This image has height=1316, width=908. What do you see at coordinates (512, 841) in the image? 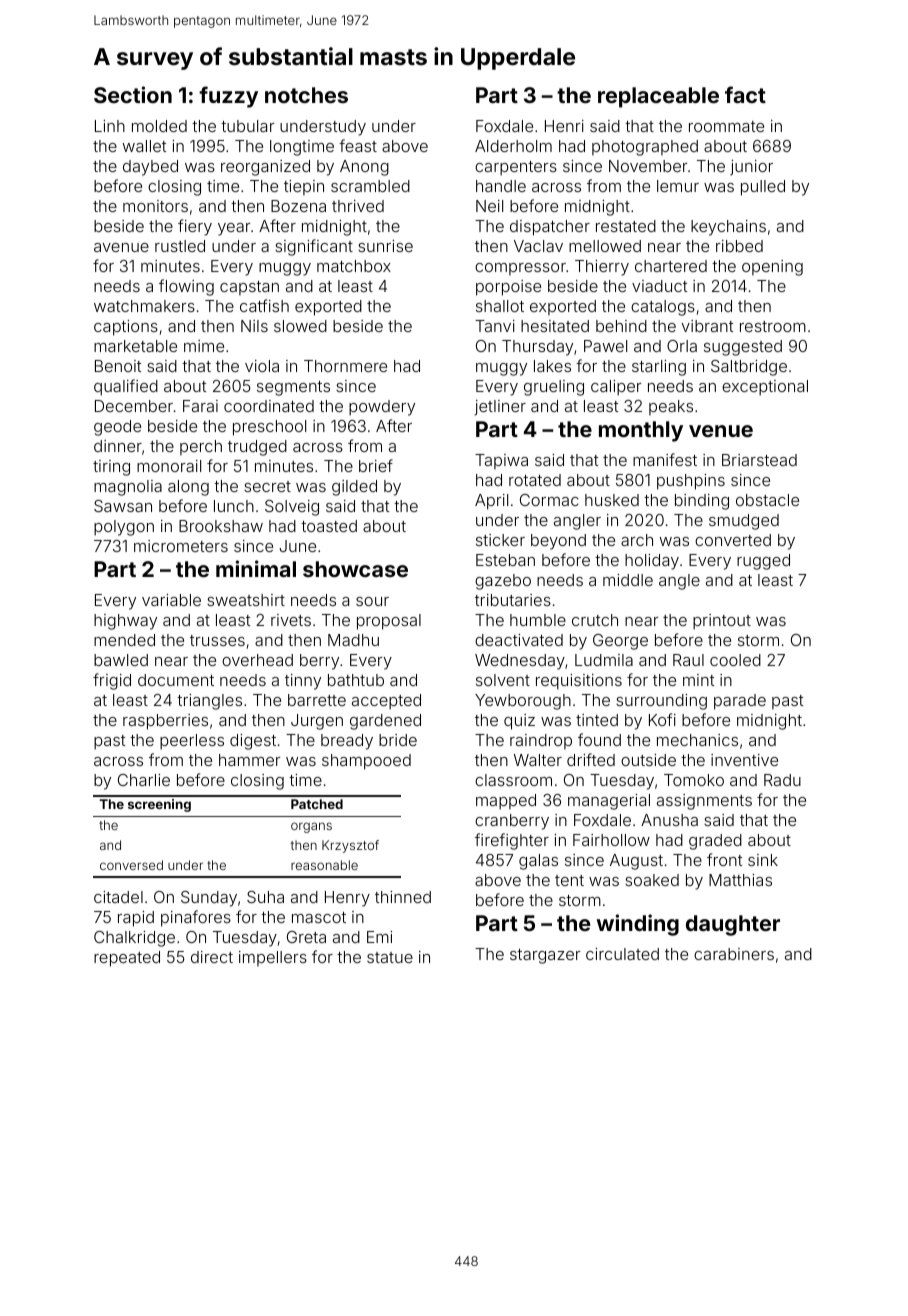
I see `firefighter` at bounding box center [512, 841].
